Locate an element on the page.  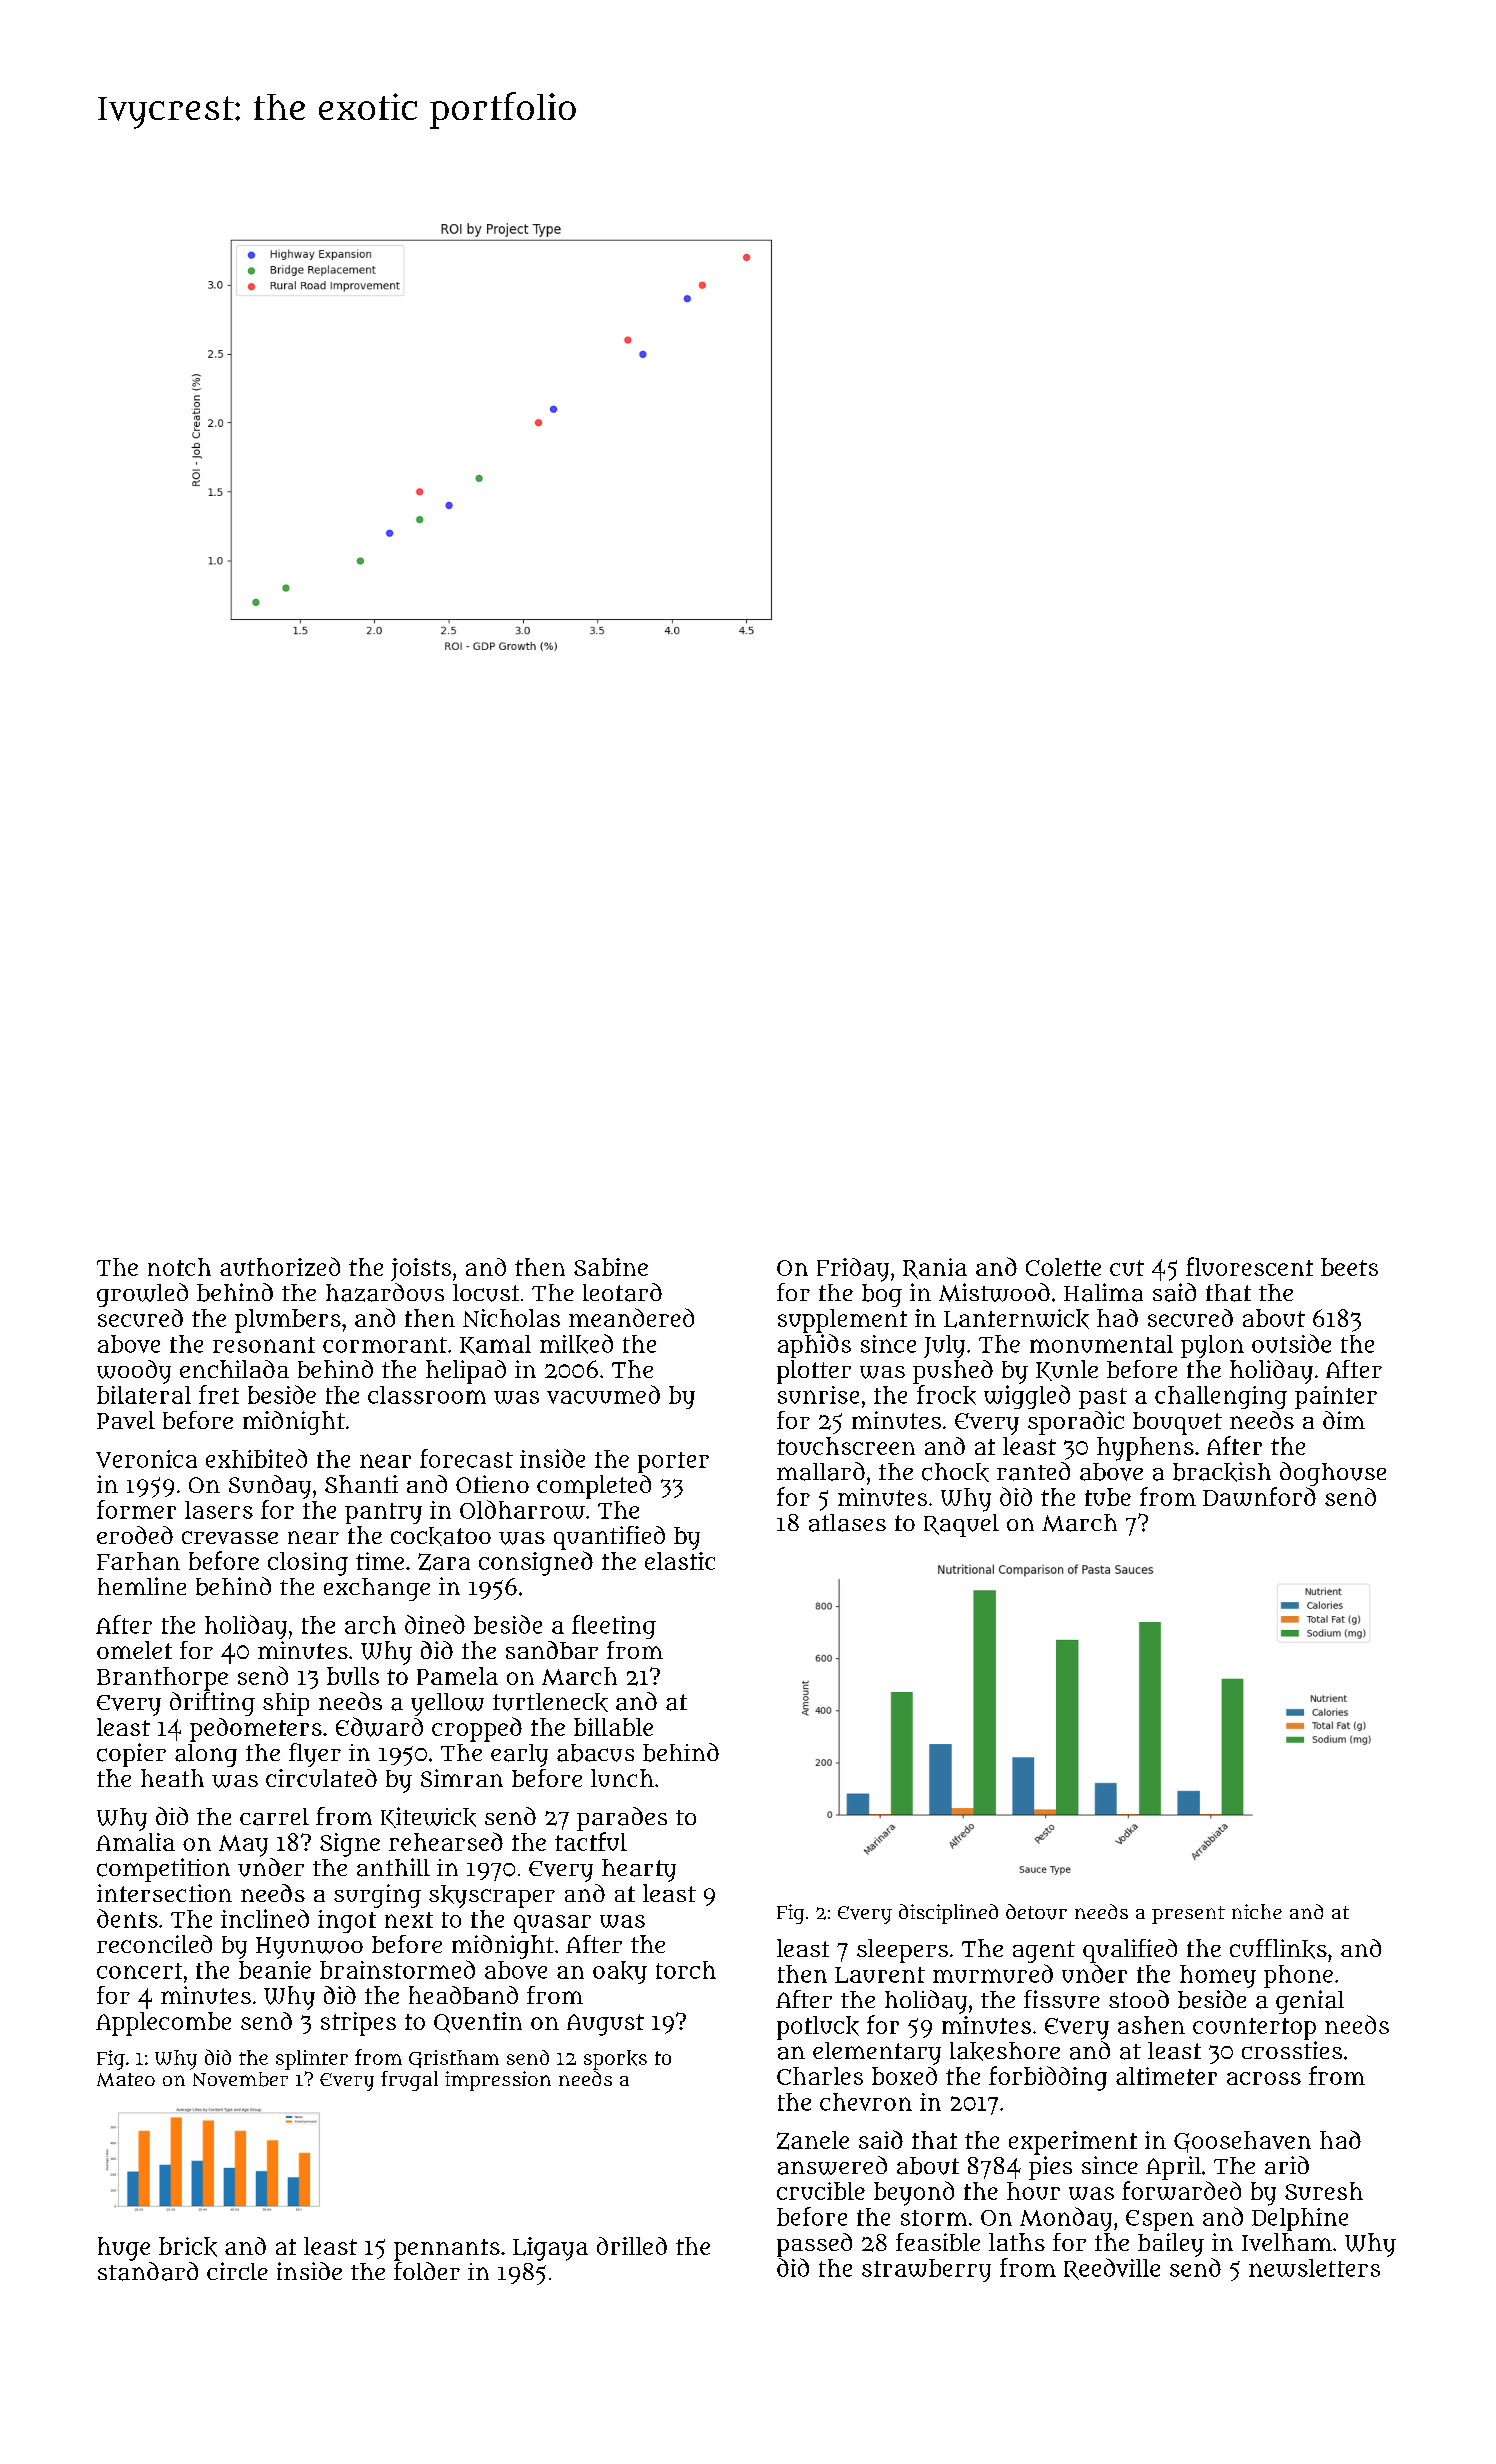
pennants is located at coordinates (447, 2250).
